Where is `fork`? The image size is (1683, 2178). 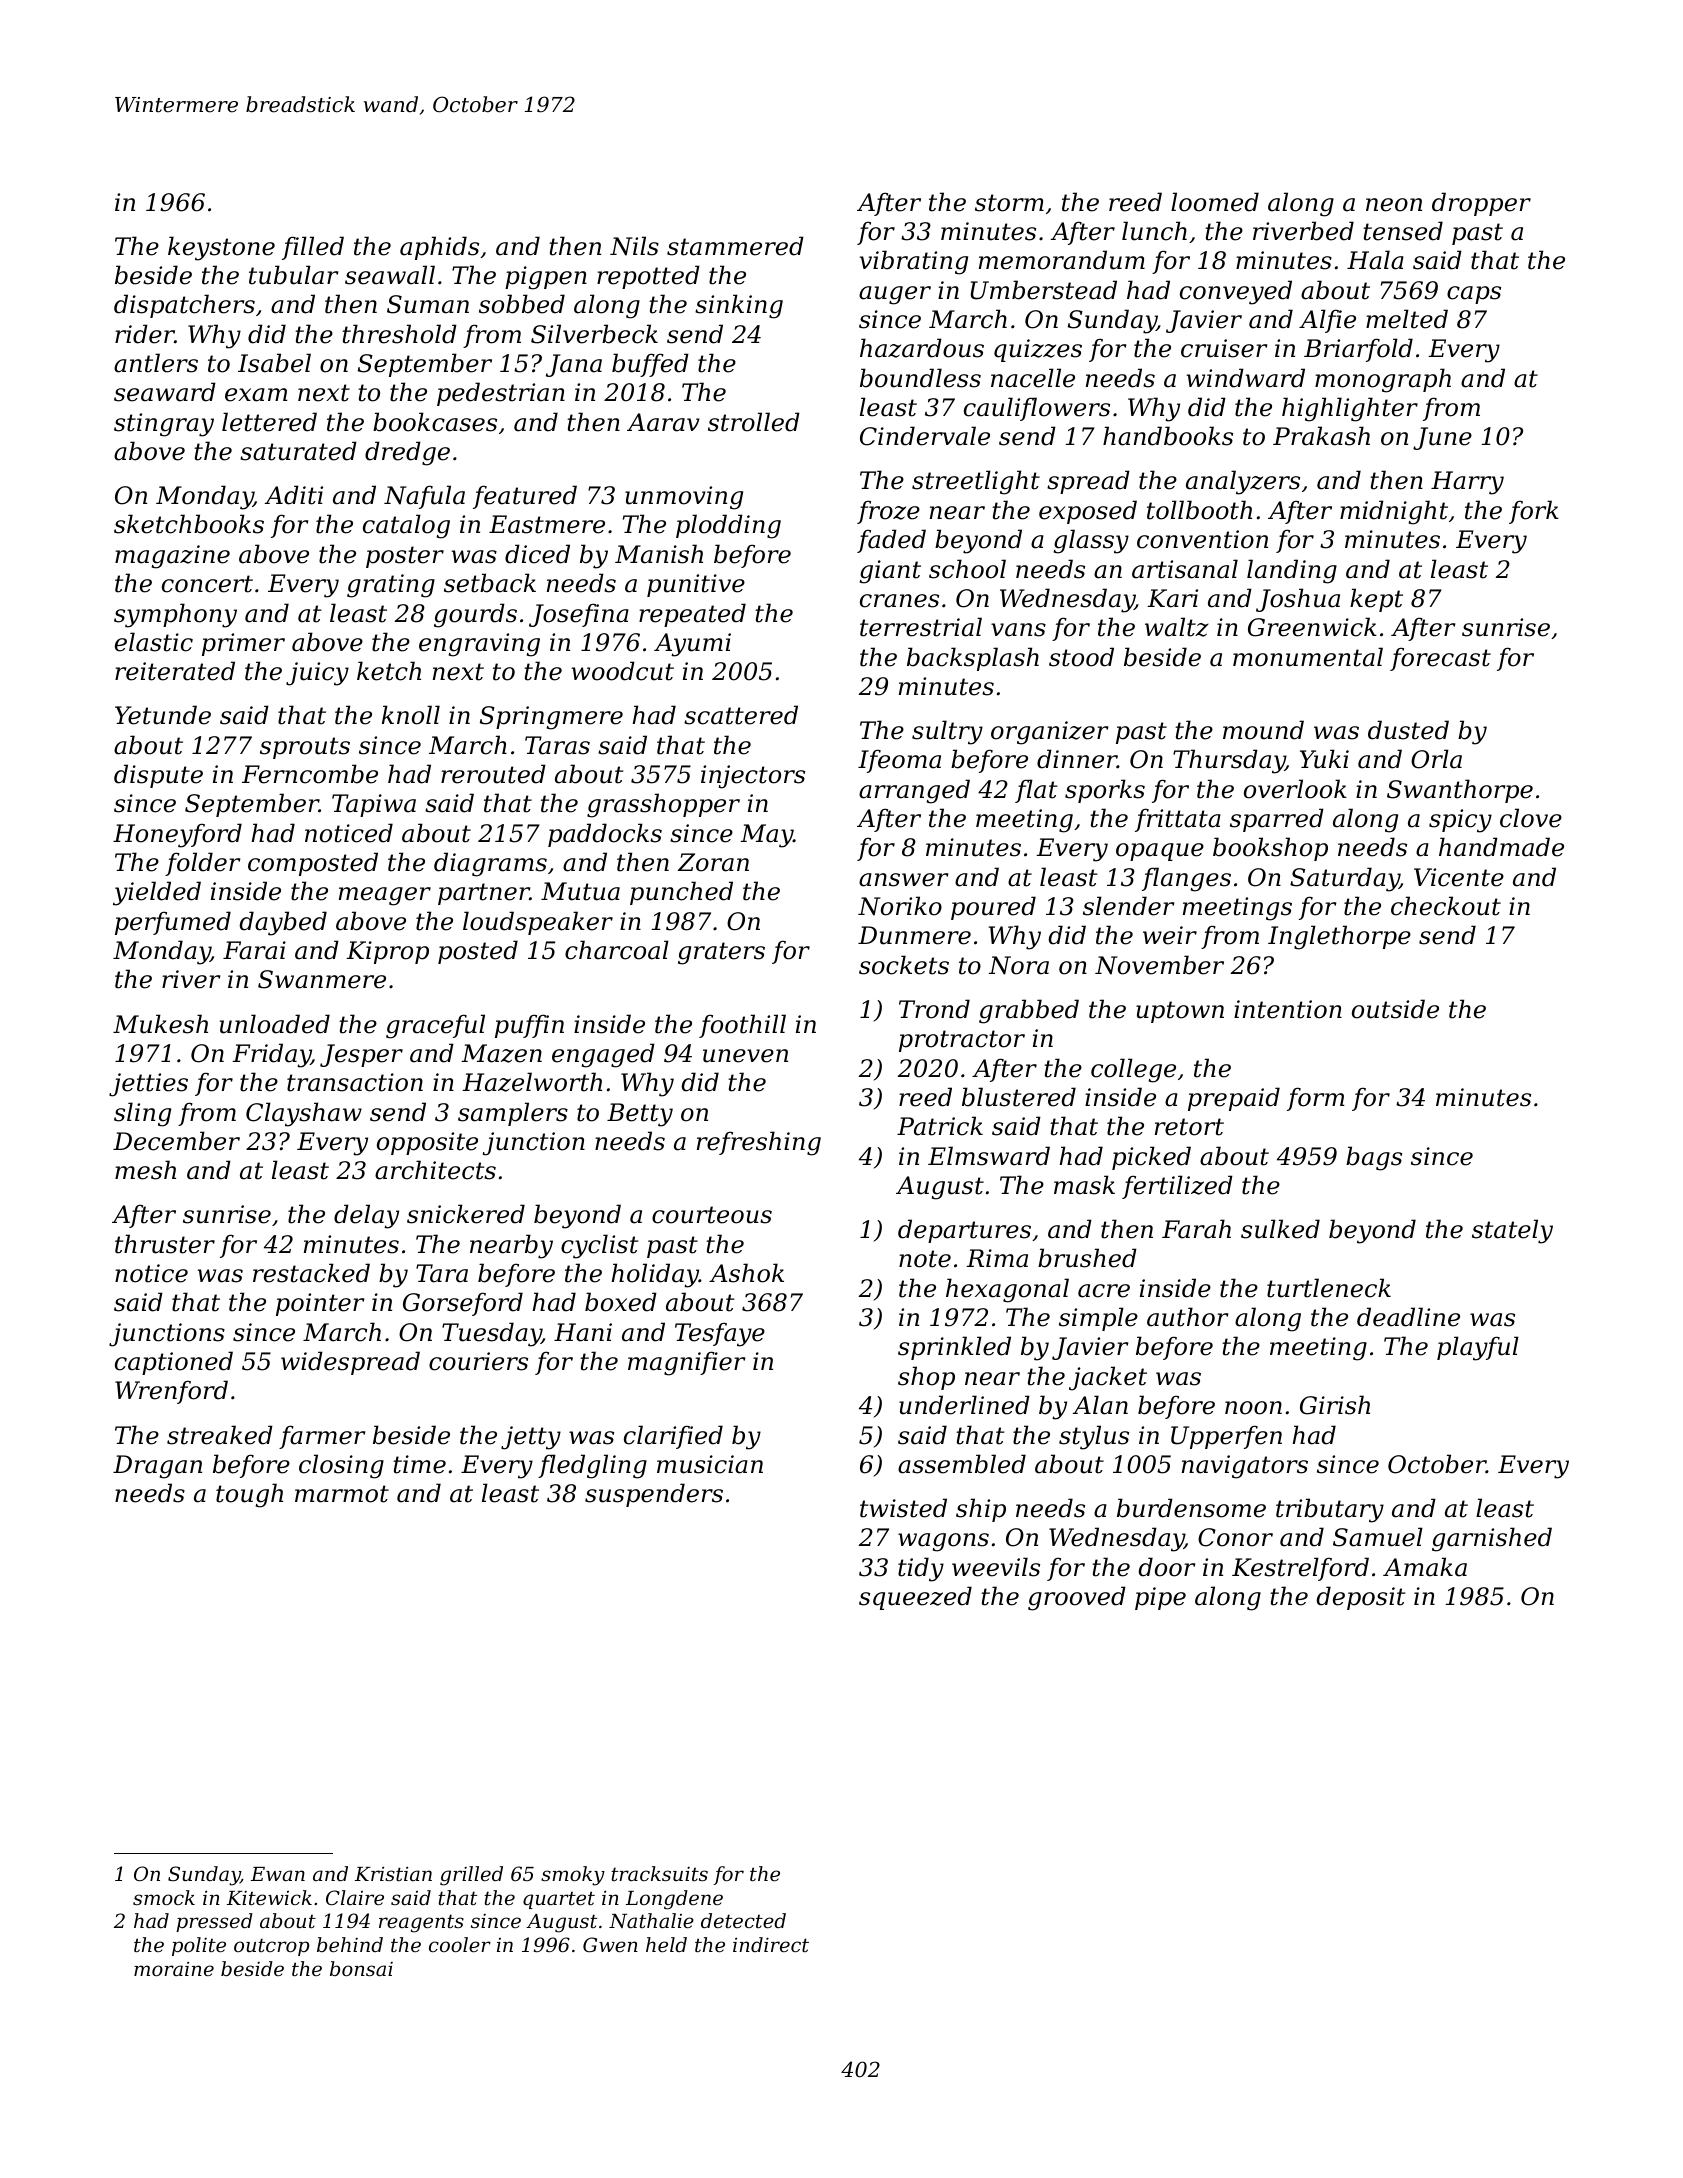
fork is located at coordinates (1534, 512).
